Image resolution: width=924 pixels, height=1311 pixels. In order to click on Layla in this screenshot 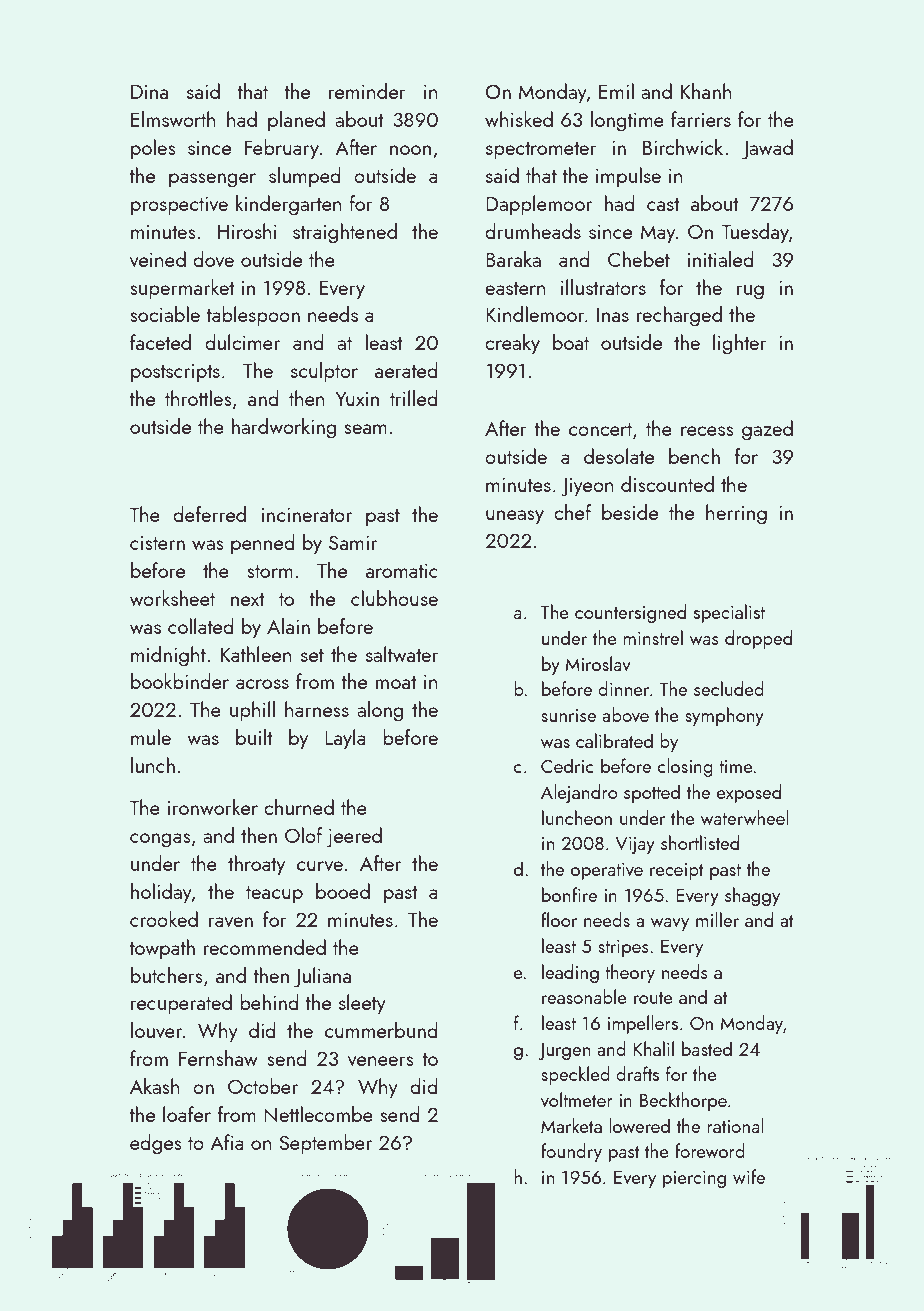, I will do `click(345, 739)`.
